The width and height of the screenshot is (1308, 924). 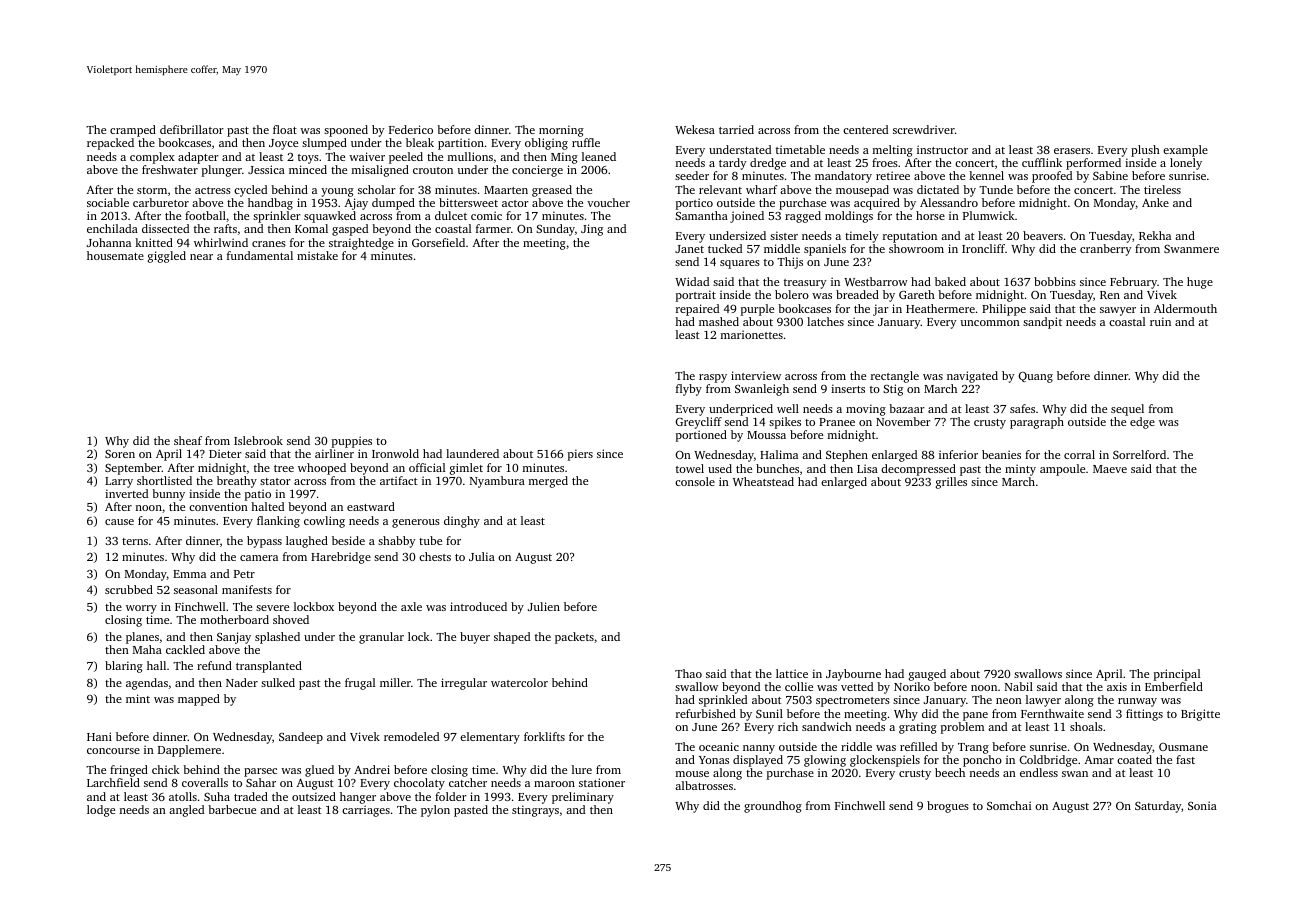 What do you see at coordinates (697, 310) in the screenshot?
I see `repaired` at bounding box center [697, 310].
